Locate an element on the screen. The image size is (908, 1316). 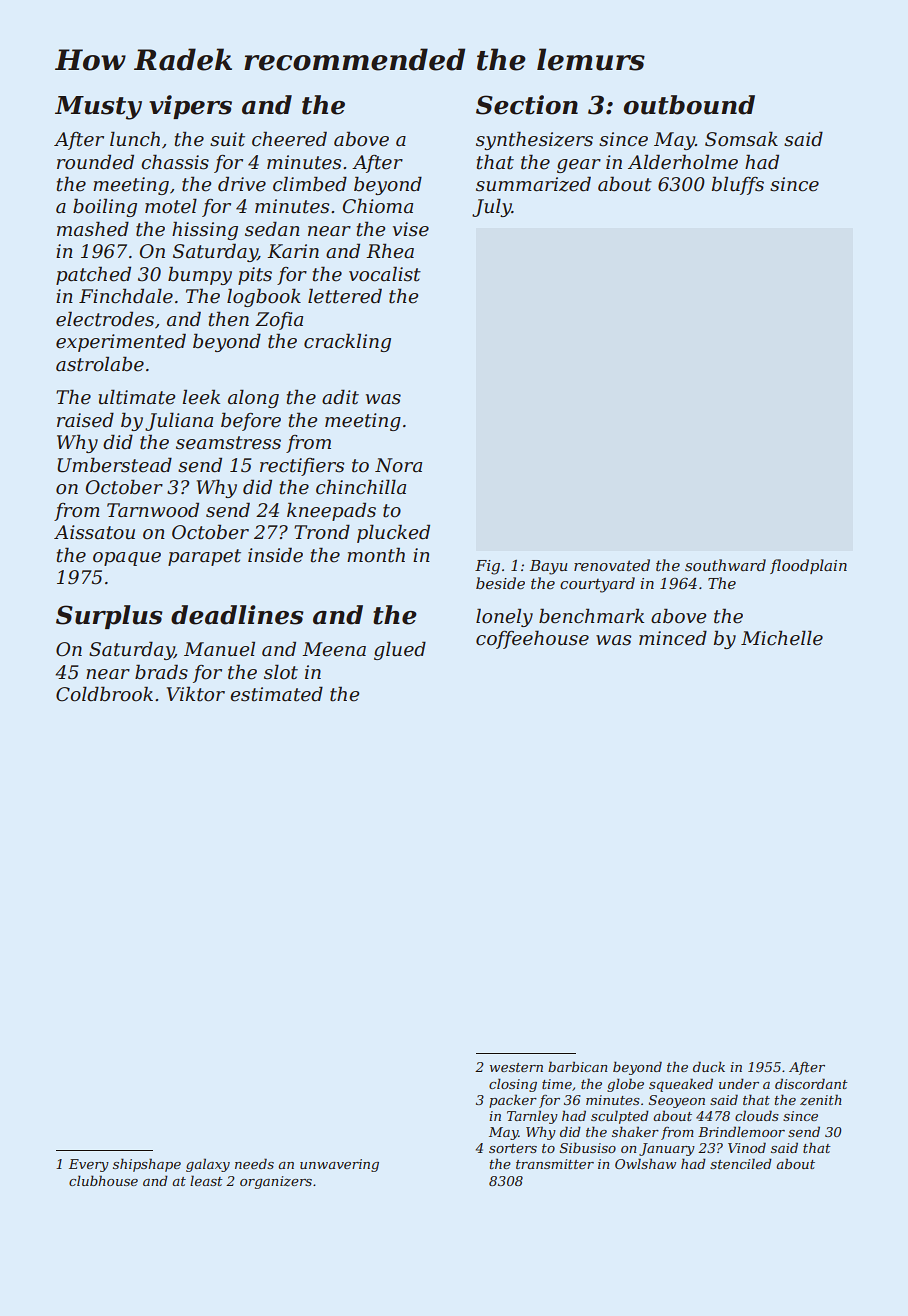
vipers is located at coordinates (190, 107).
